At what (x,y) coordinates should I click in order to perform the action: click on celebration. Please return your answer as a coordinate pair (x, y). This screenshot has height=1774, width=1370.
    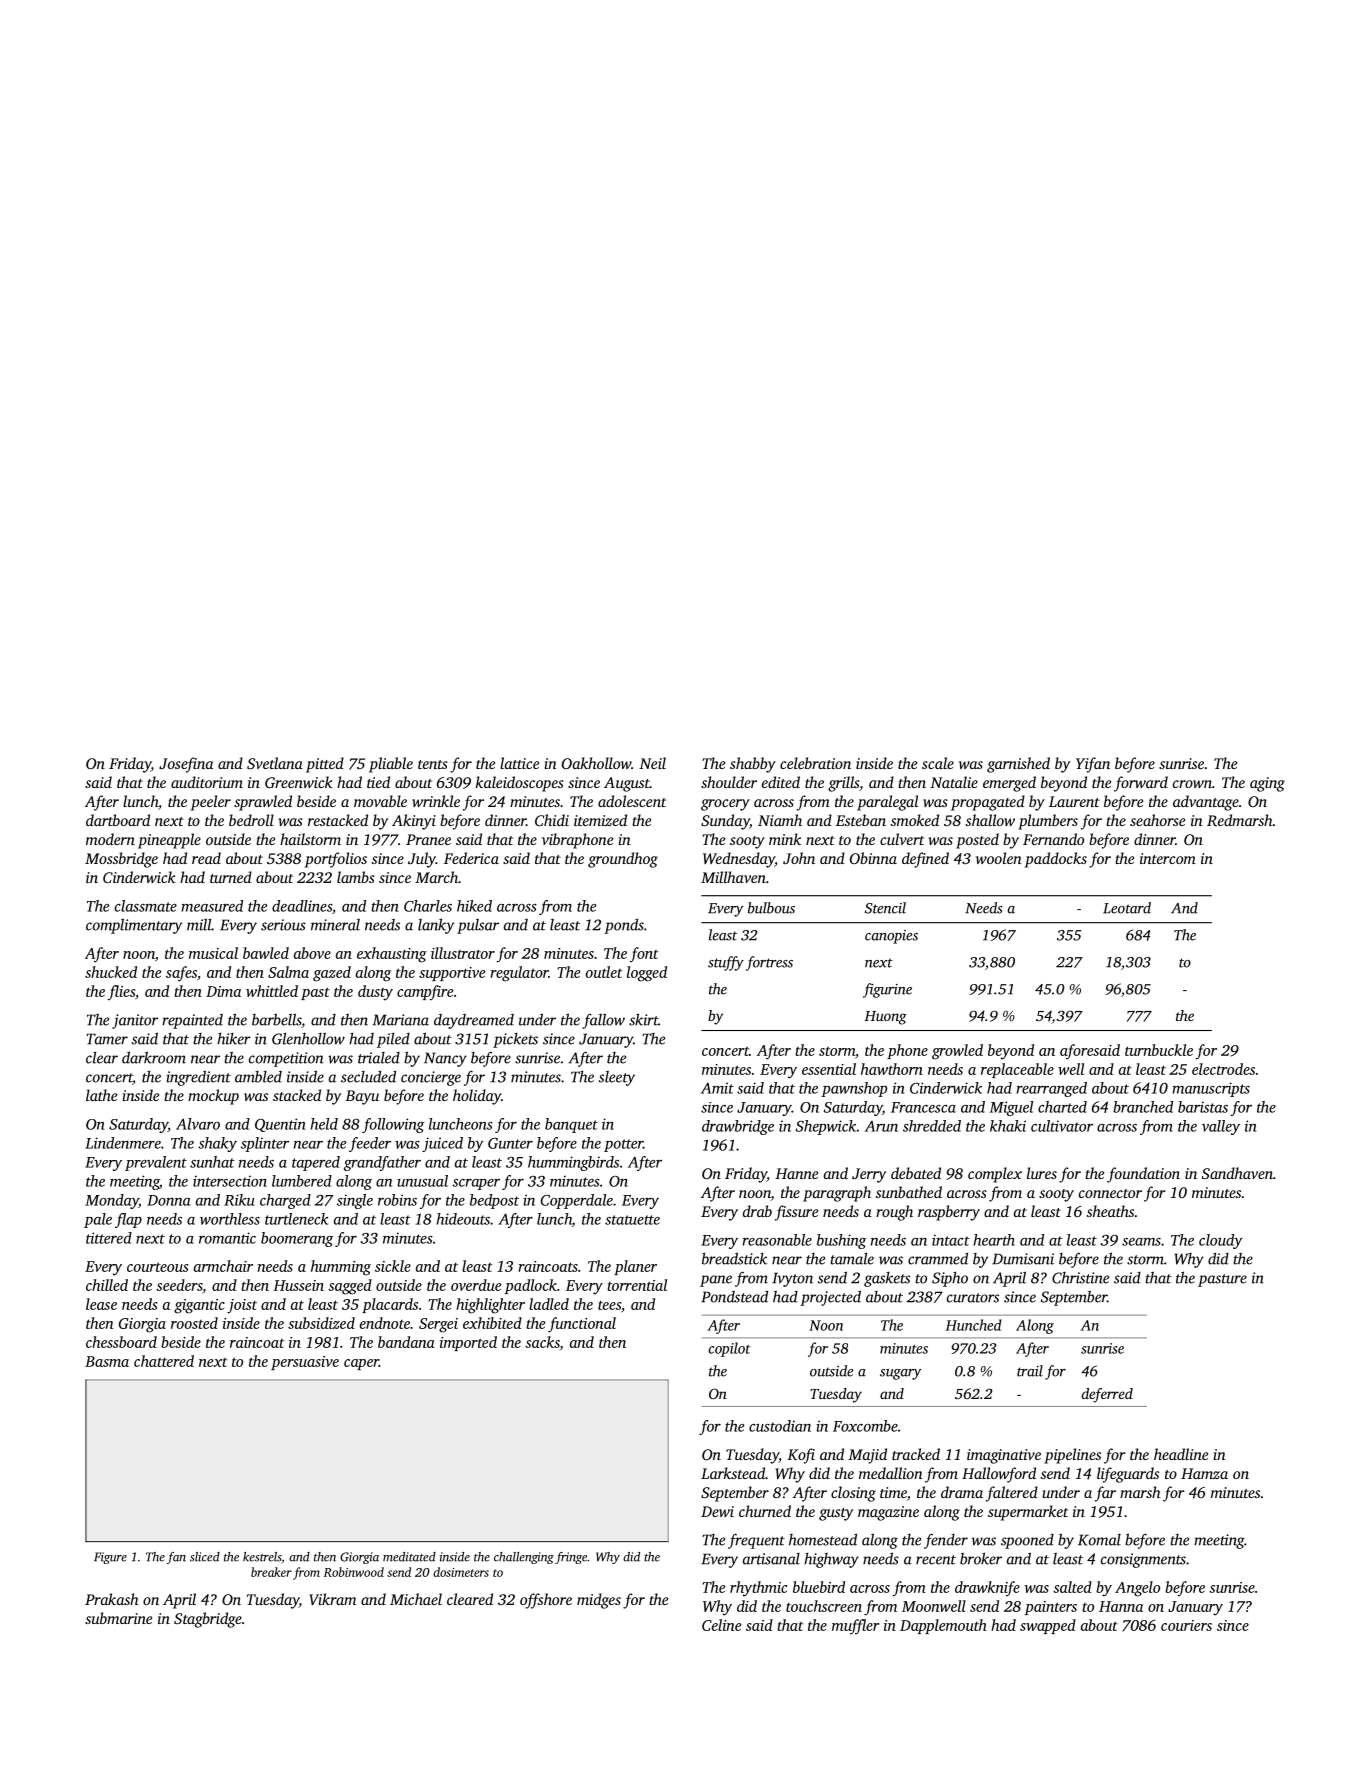
    Looking at the image, I should click on (815, 763).
